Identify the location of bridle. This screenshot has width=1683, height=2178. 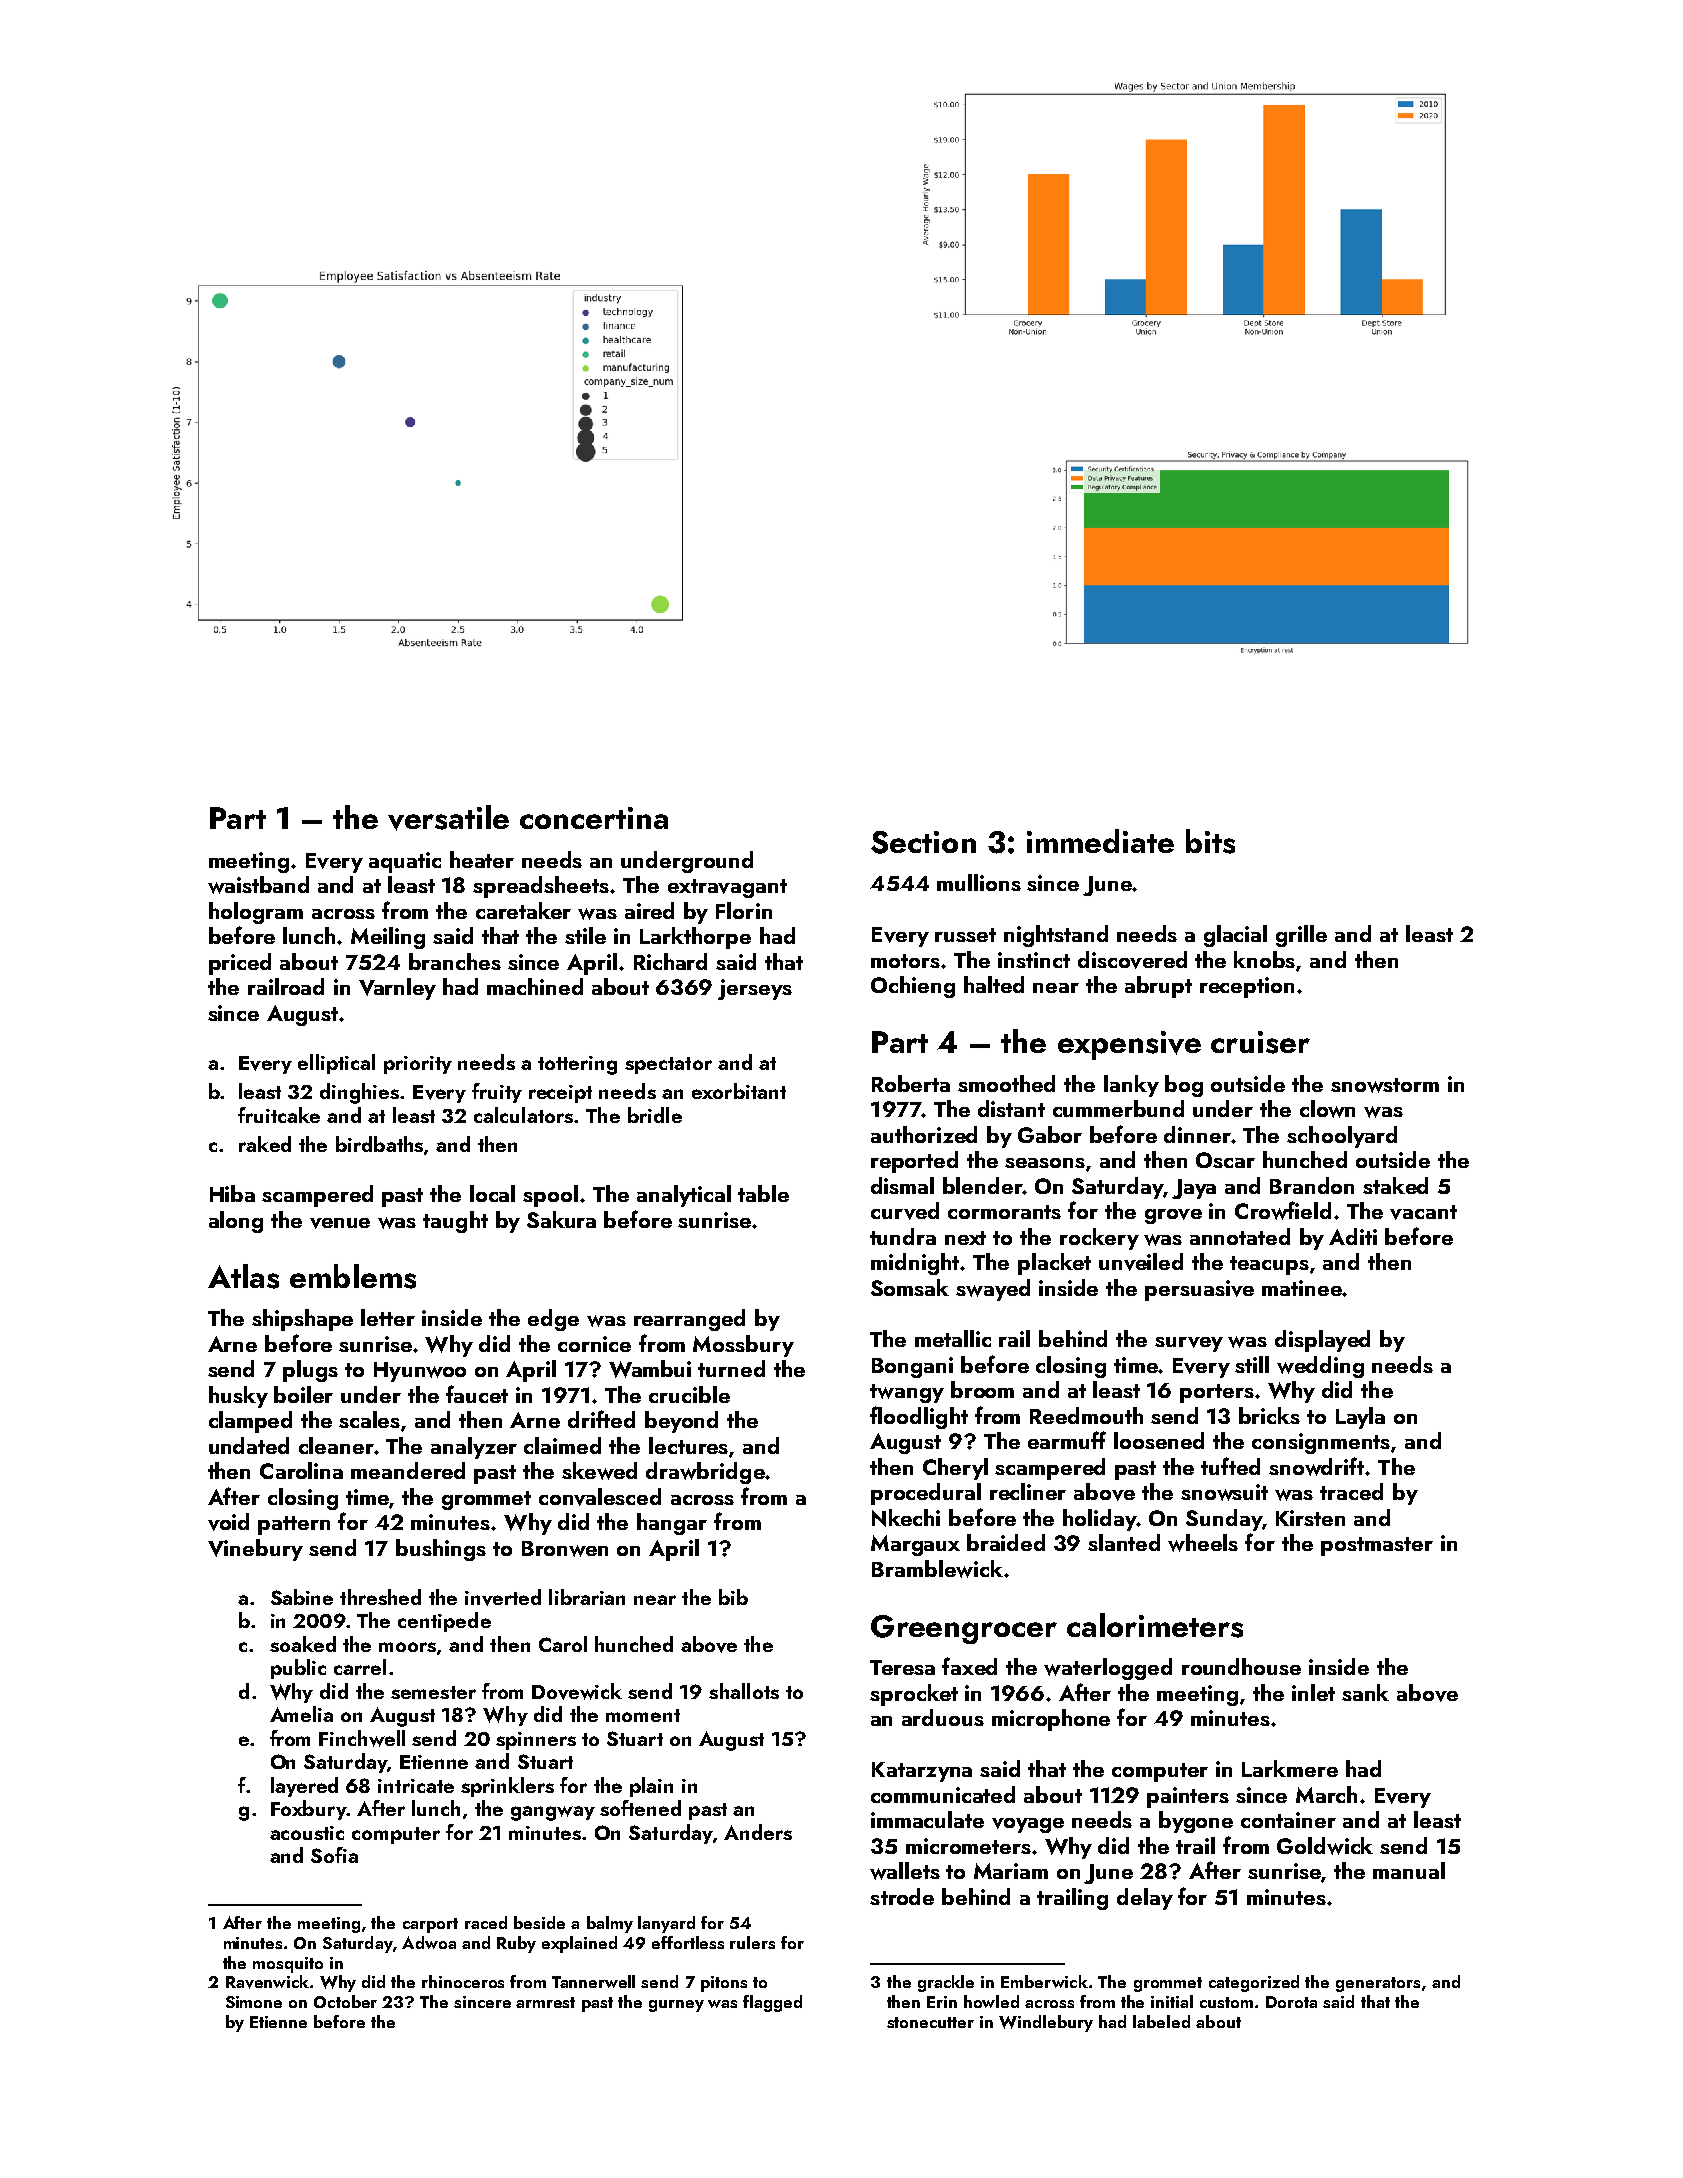
(655, 1115).
